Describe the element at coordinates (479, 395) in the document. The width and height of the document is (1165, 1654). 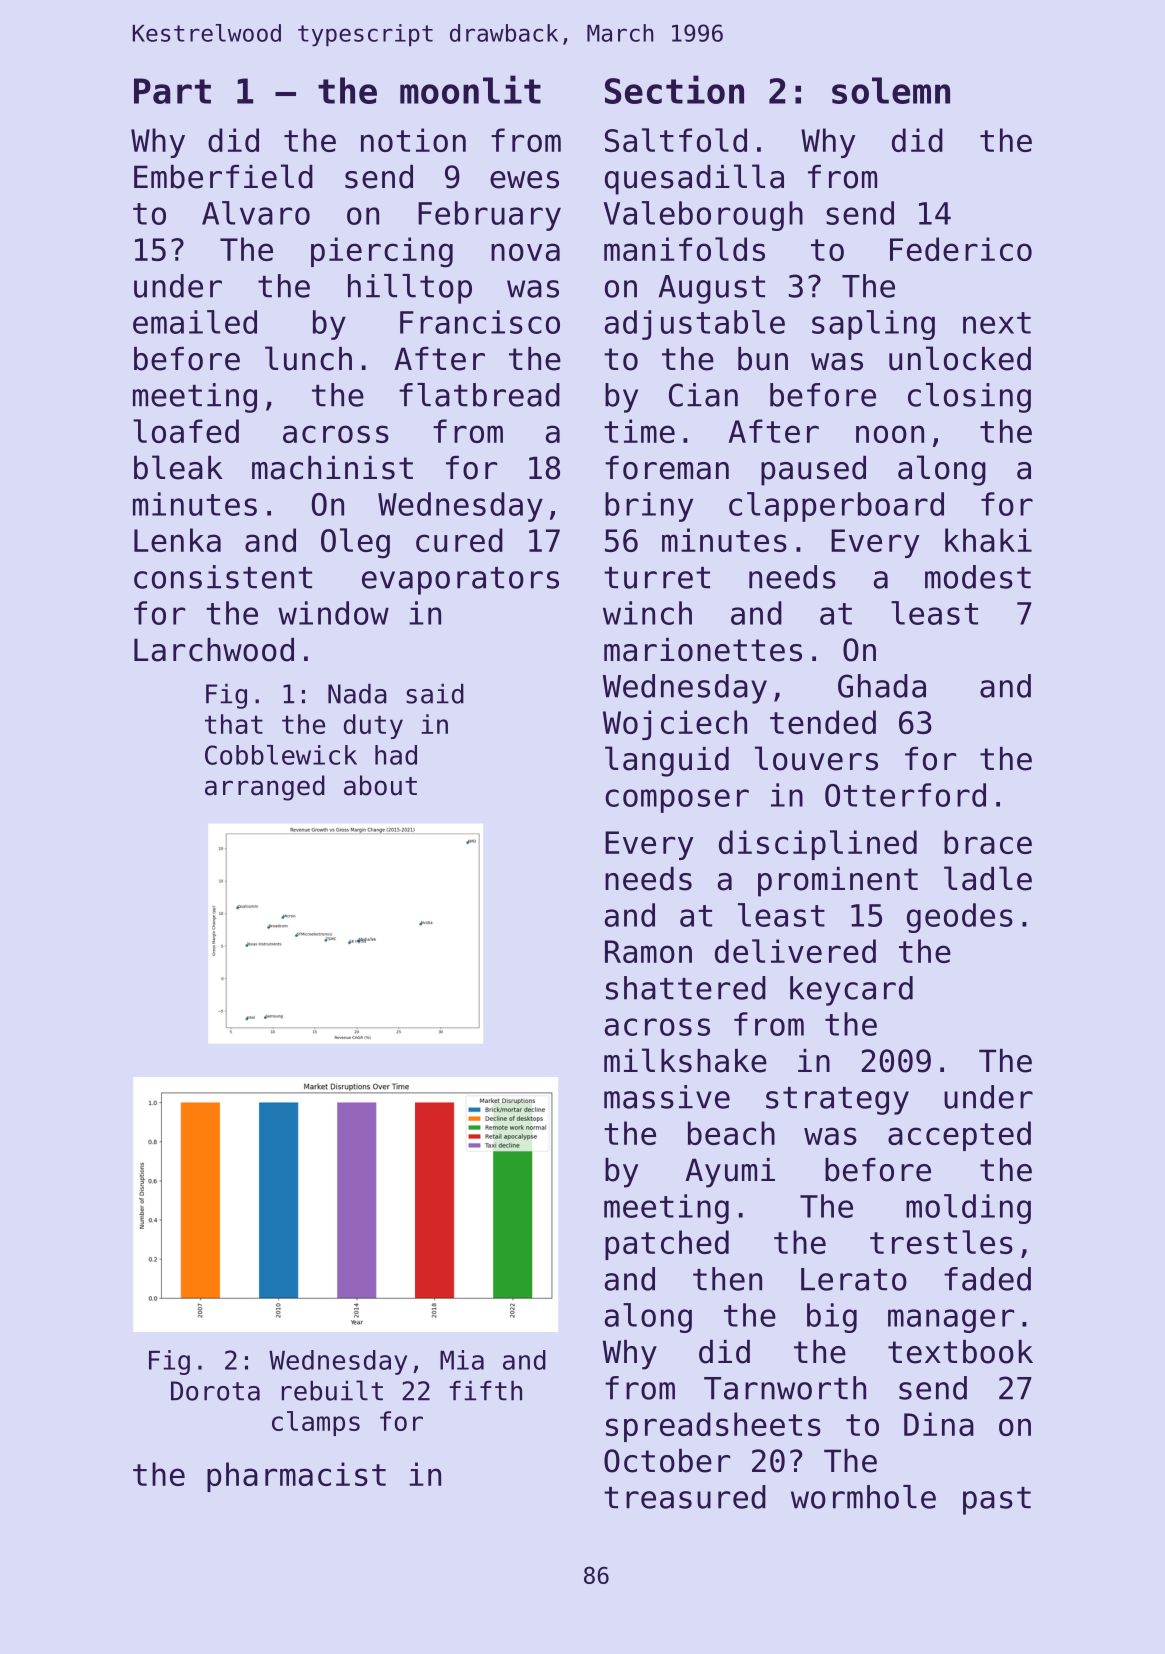
I see `flatbread` at that location.
